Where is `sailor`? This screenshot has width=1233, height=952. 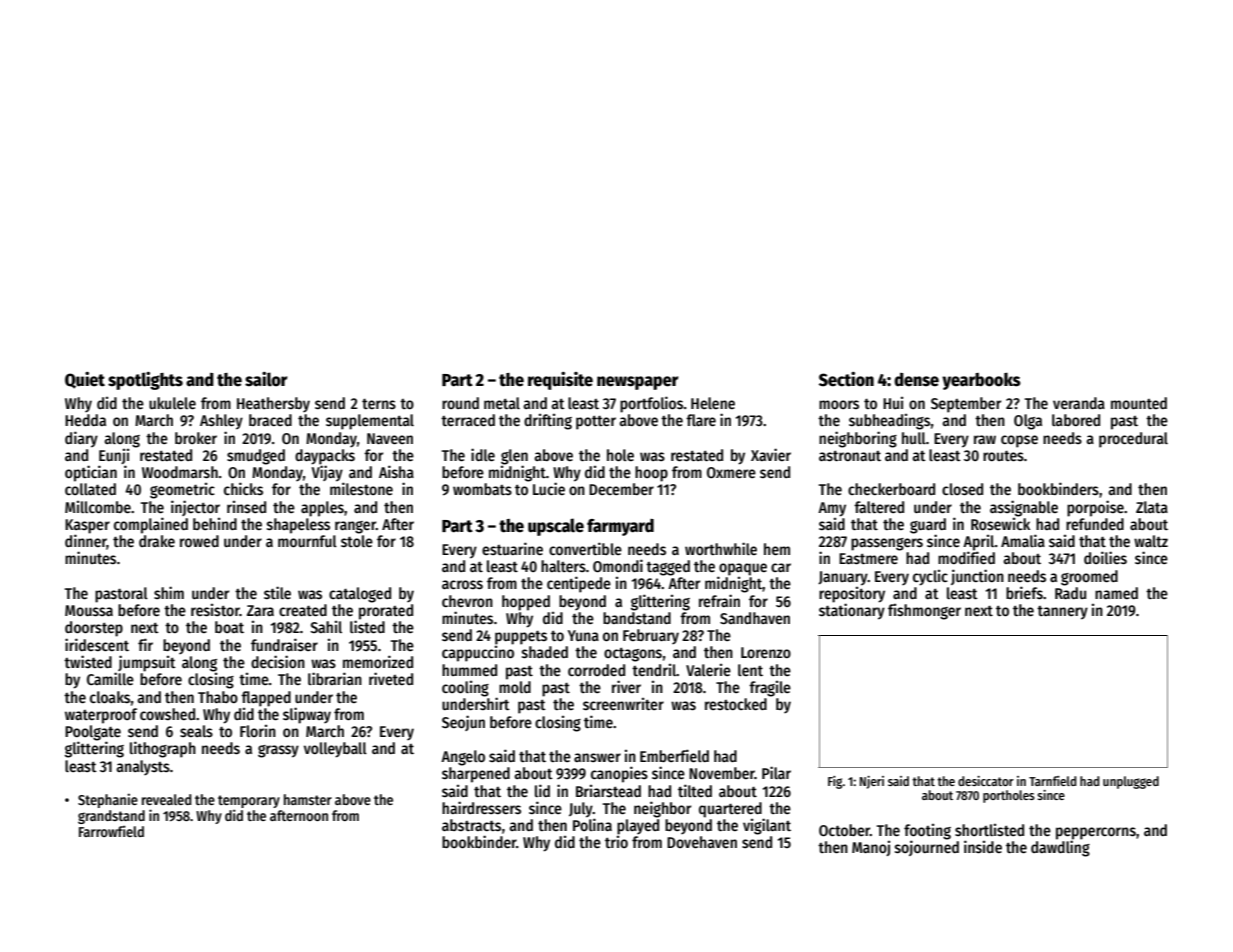
sailor is located at coordinates (266, 379).
